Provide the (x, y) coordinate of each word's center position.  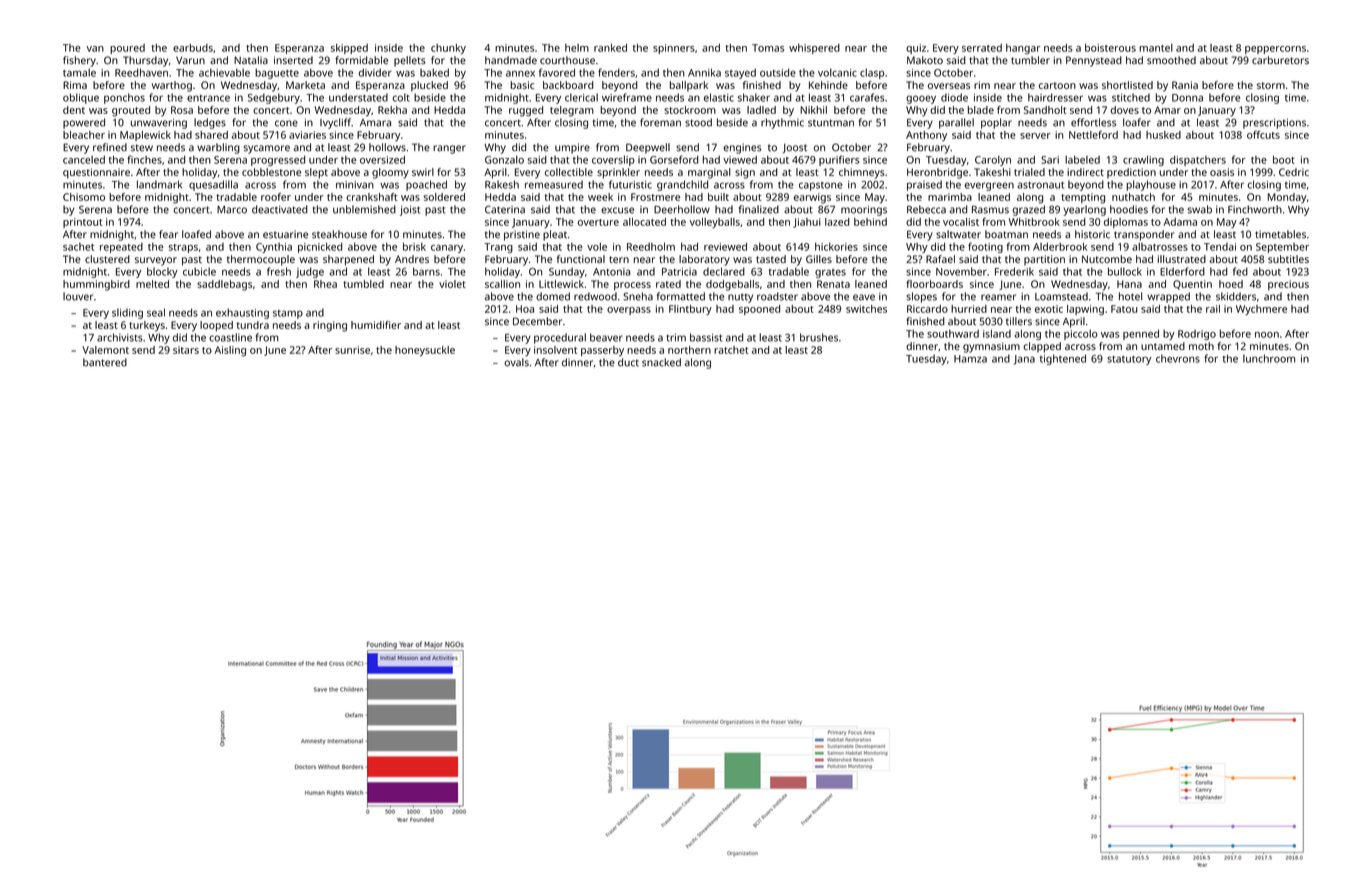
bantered (105, 362)
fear (168, 234)
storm (1271, 85)
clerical (581, 97)
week (600, 197)
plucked (429, 86)
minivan (355, 185)
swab (1200, 209)
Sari (1050, 160)
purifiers (839, 160)
